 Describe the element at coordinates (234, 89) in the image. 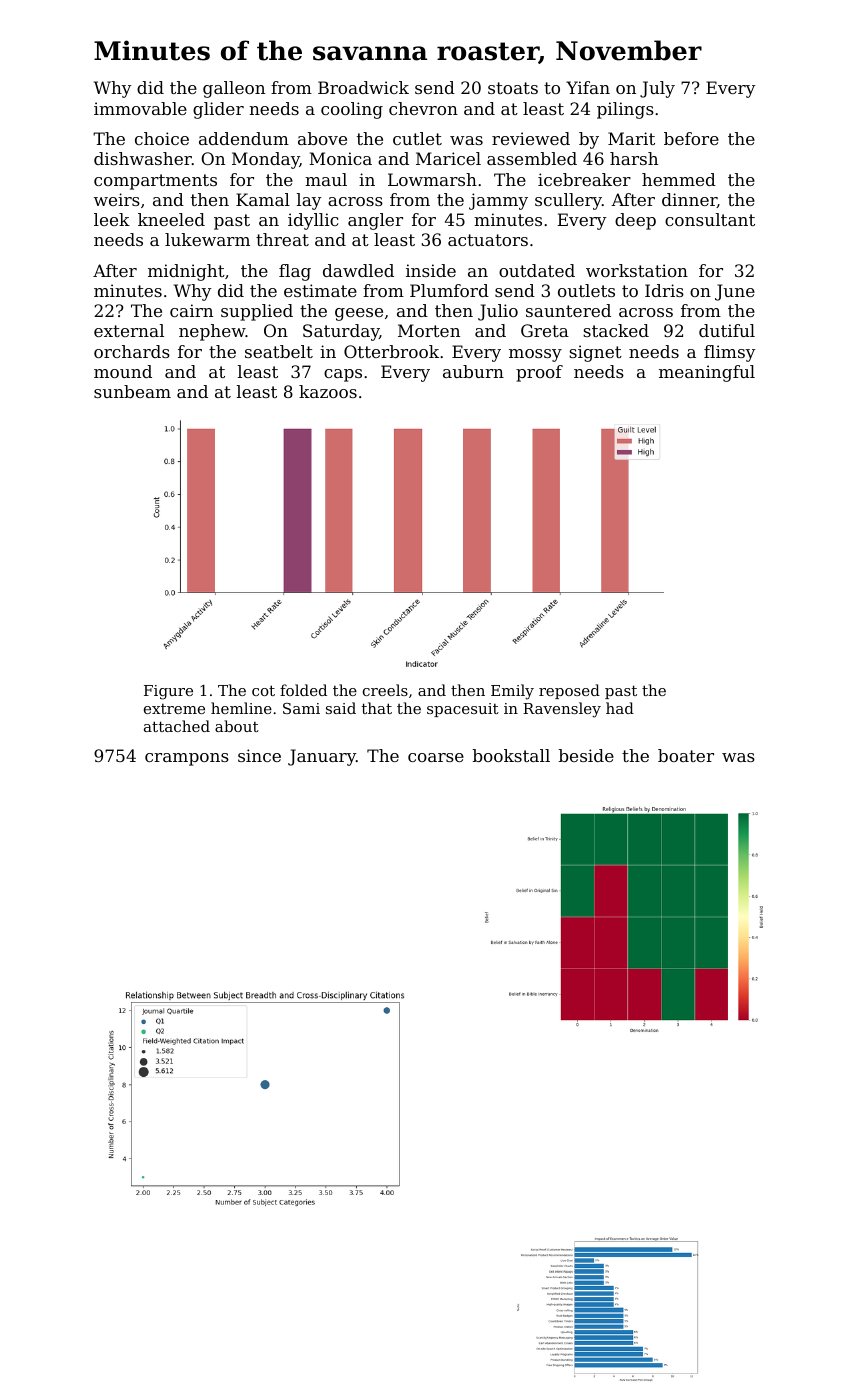

I see `galleon` at that location.
